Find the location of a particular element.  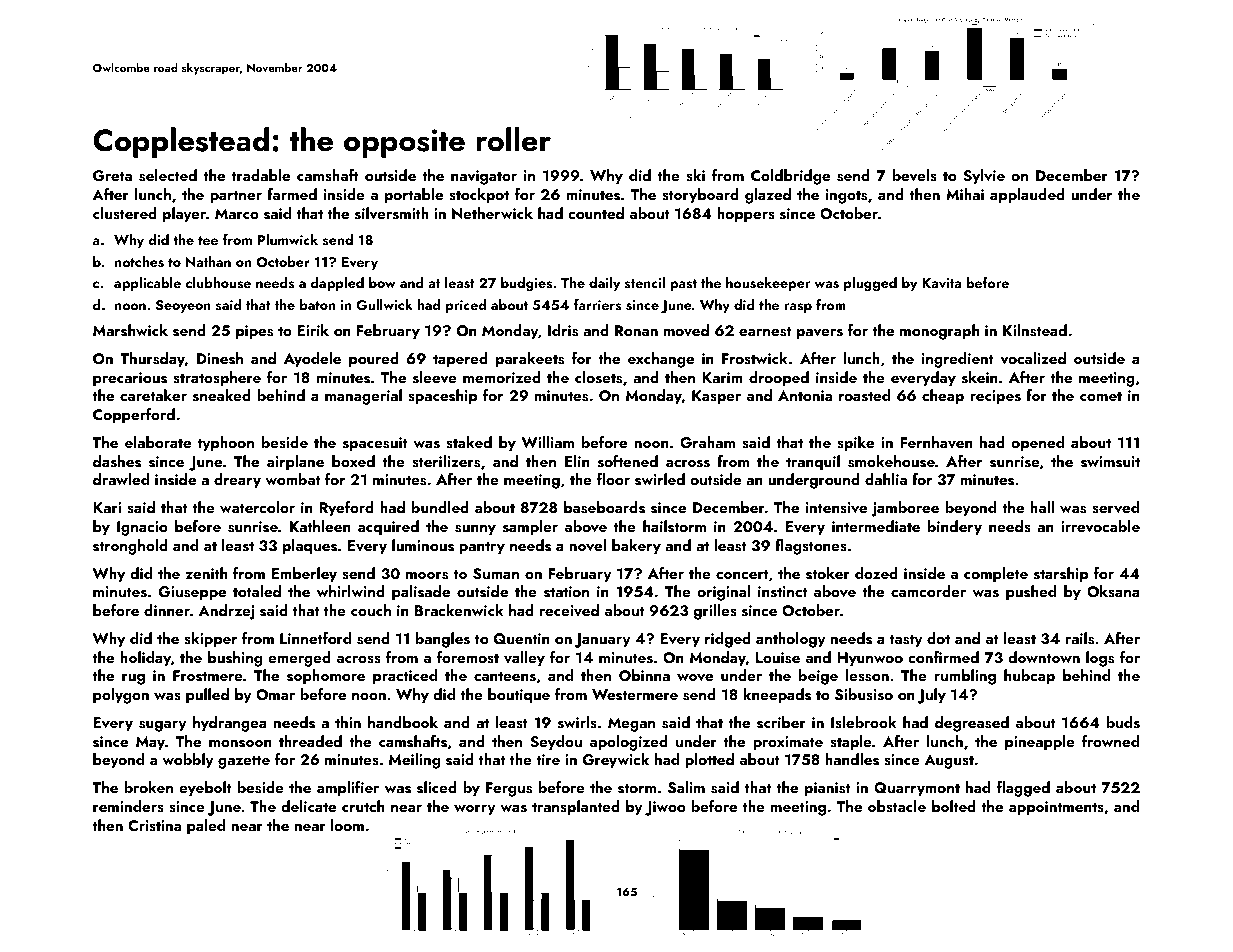

ingots is located at coordinates (846, 196).
